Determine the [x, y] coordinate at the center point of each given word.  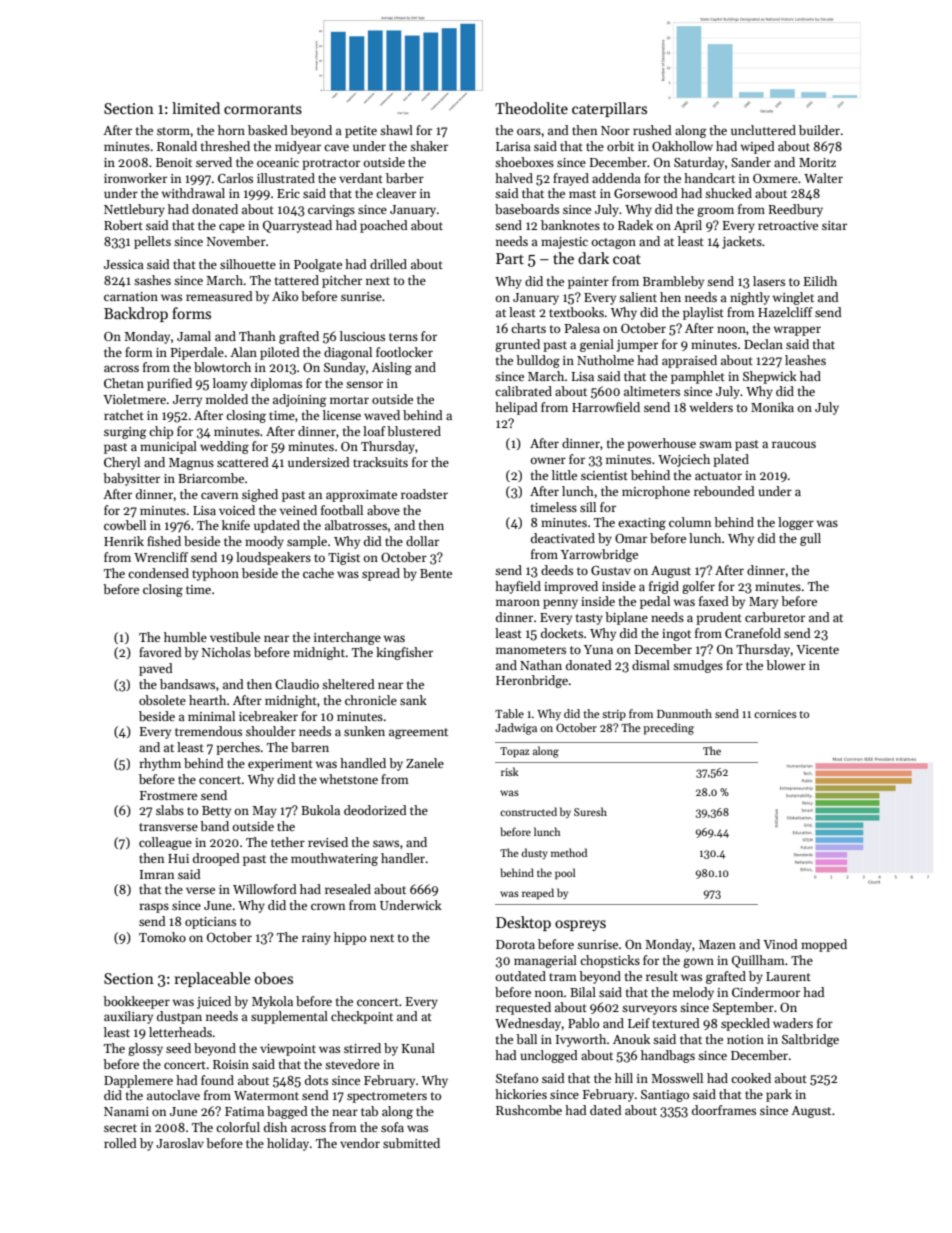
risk [510, 771]
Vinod [780, 944]
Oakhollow [682, 146]
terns [403, 337]
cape [232, 228]
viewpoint [288, 1050]
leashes [805, 360]
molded [227, 399]
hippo [350, 938]
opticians [210, 923]
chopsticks [610, 961]
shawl [396, 130]
